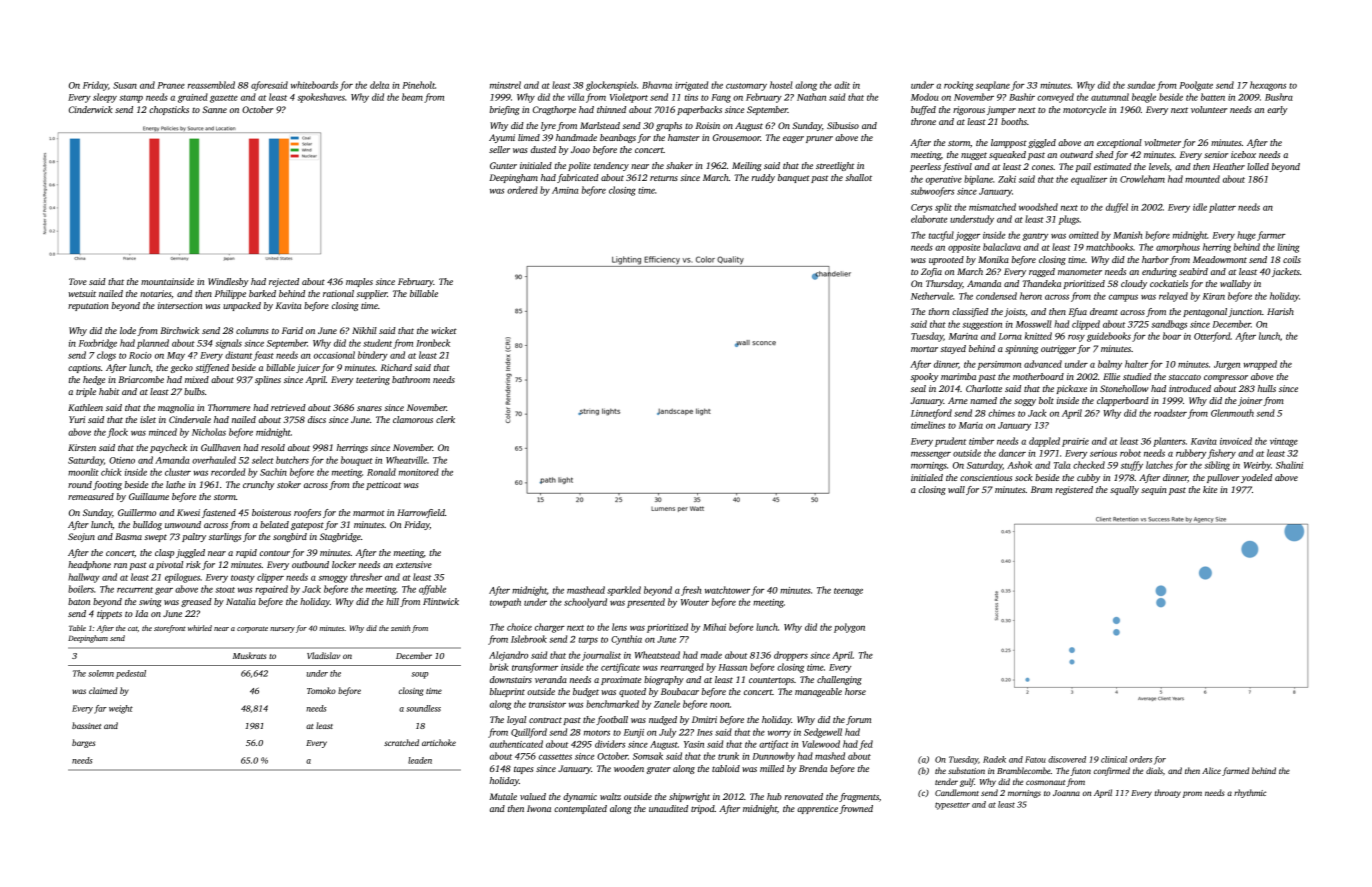 The image size is (1372, 887). Describe the element at coordinates (83, 743) in the image. I see `barges` at that location.
